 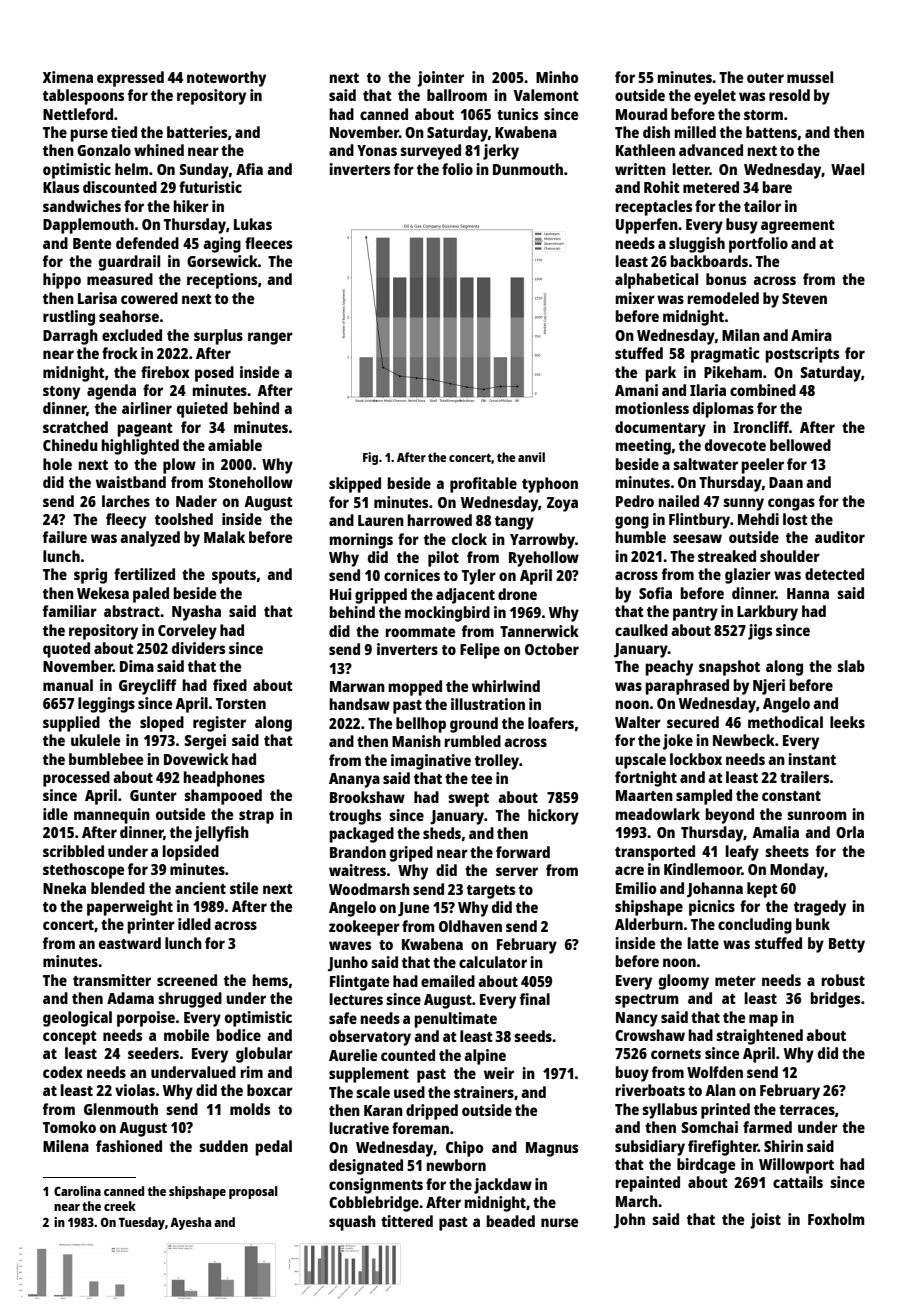 What do you see at coordinates (557, 77) in the document?
I see `Minho` at bounding box center [557, 77].
